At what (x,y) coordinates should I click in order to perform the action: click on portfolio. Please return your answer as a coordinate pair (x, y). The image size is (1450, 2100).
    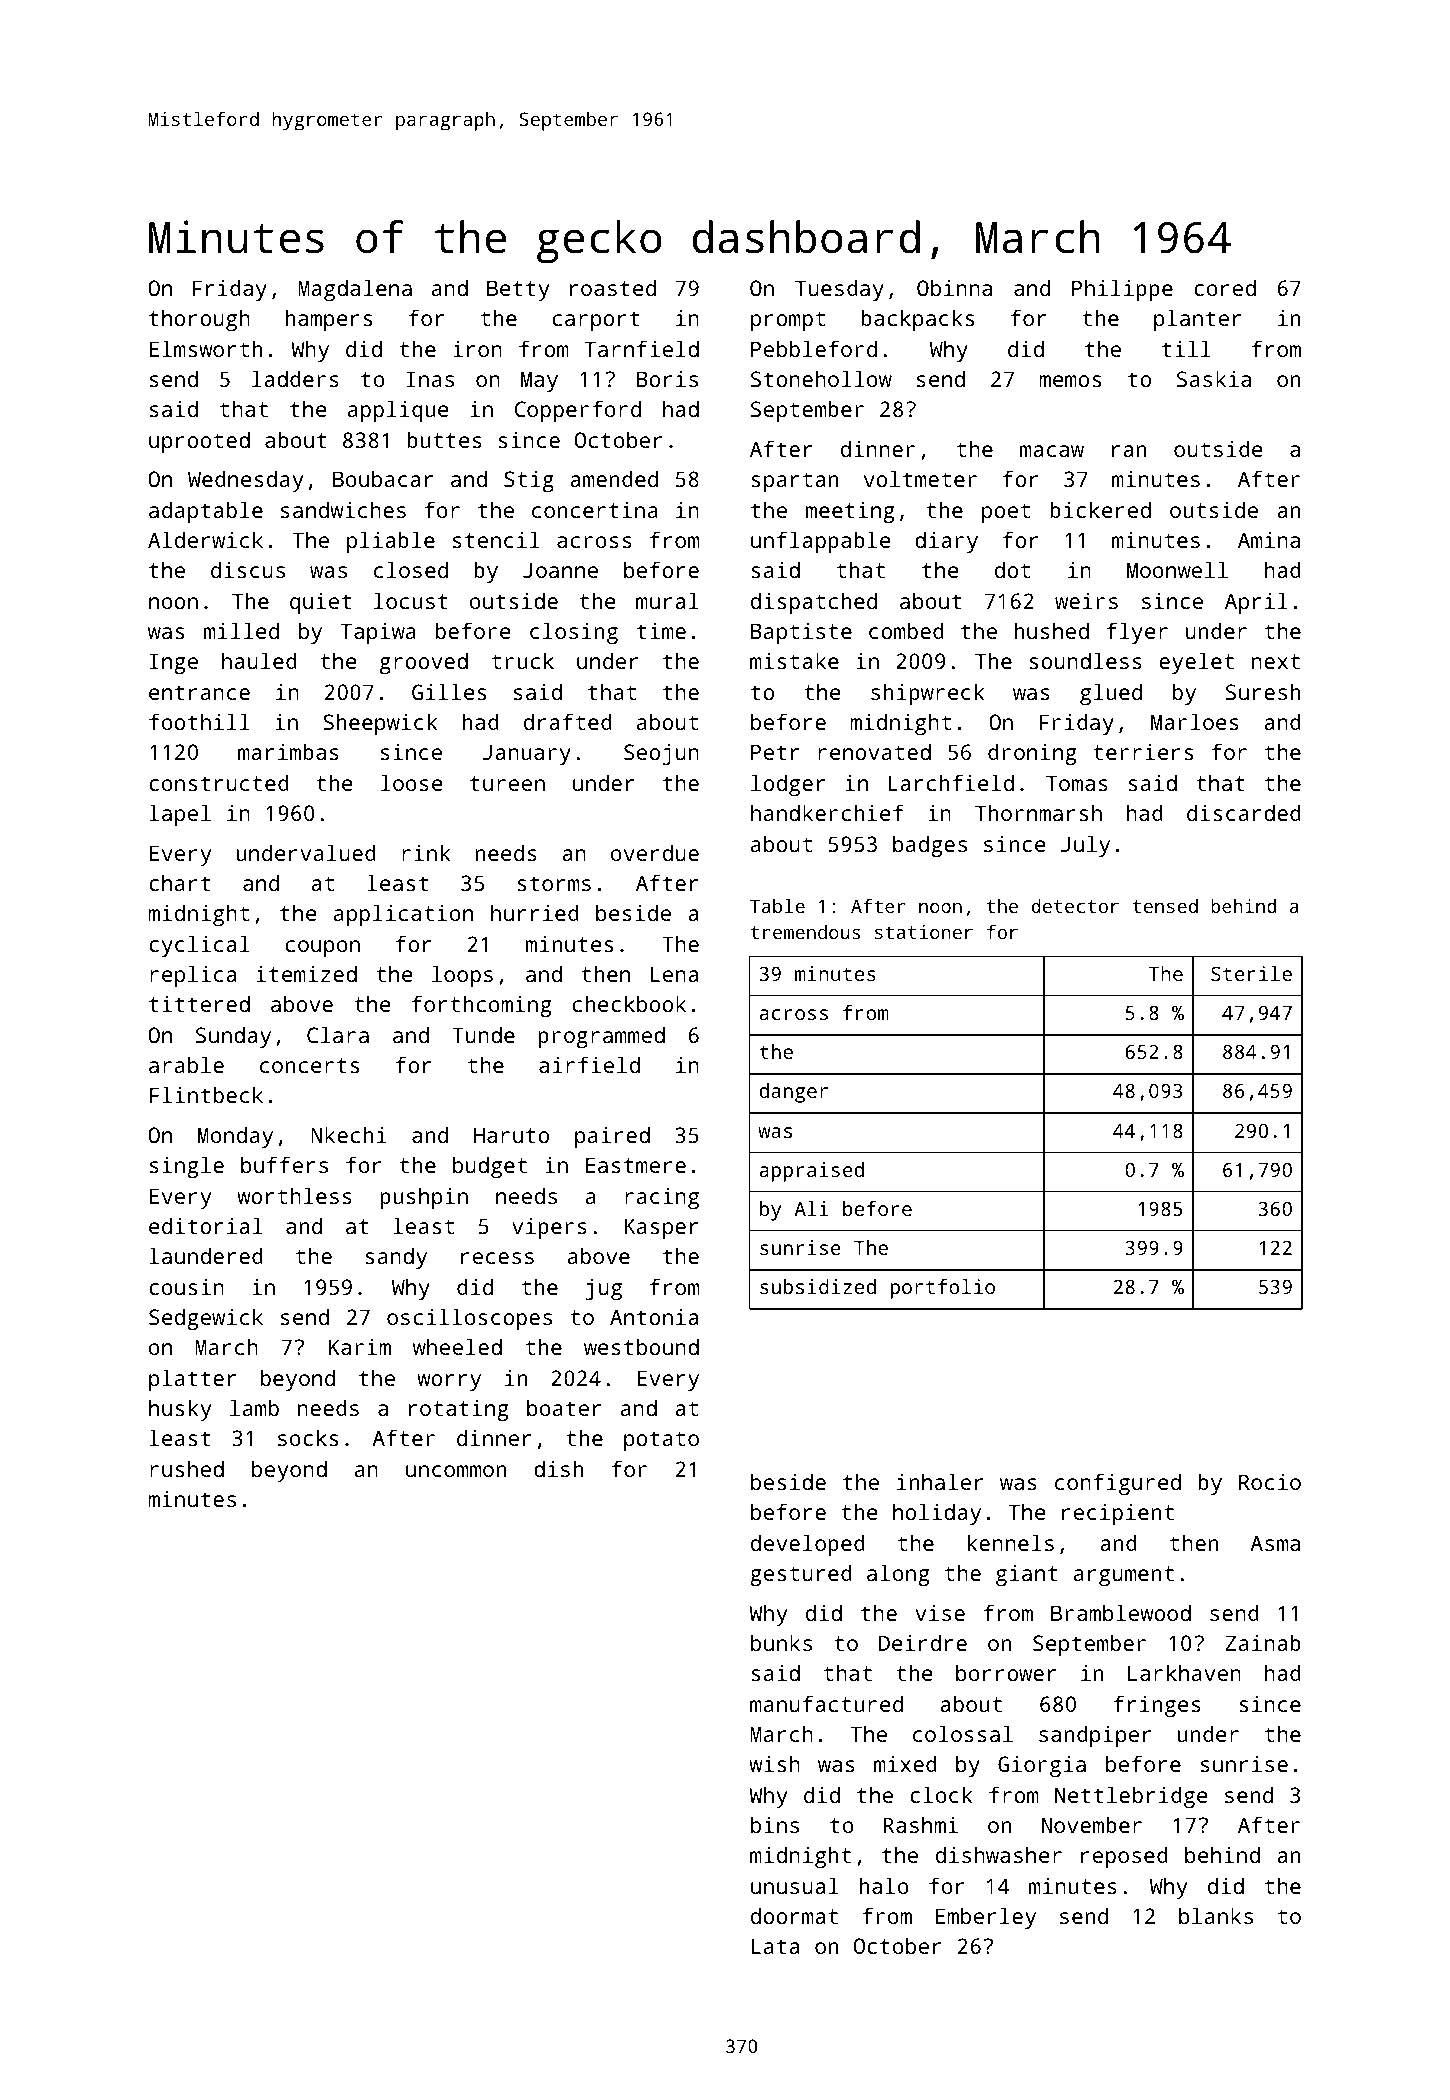
    Looking at the image, I should click on (943, 1289).
